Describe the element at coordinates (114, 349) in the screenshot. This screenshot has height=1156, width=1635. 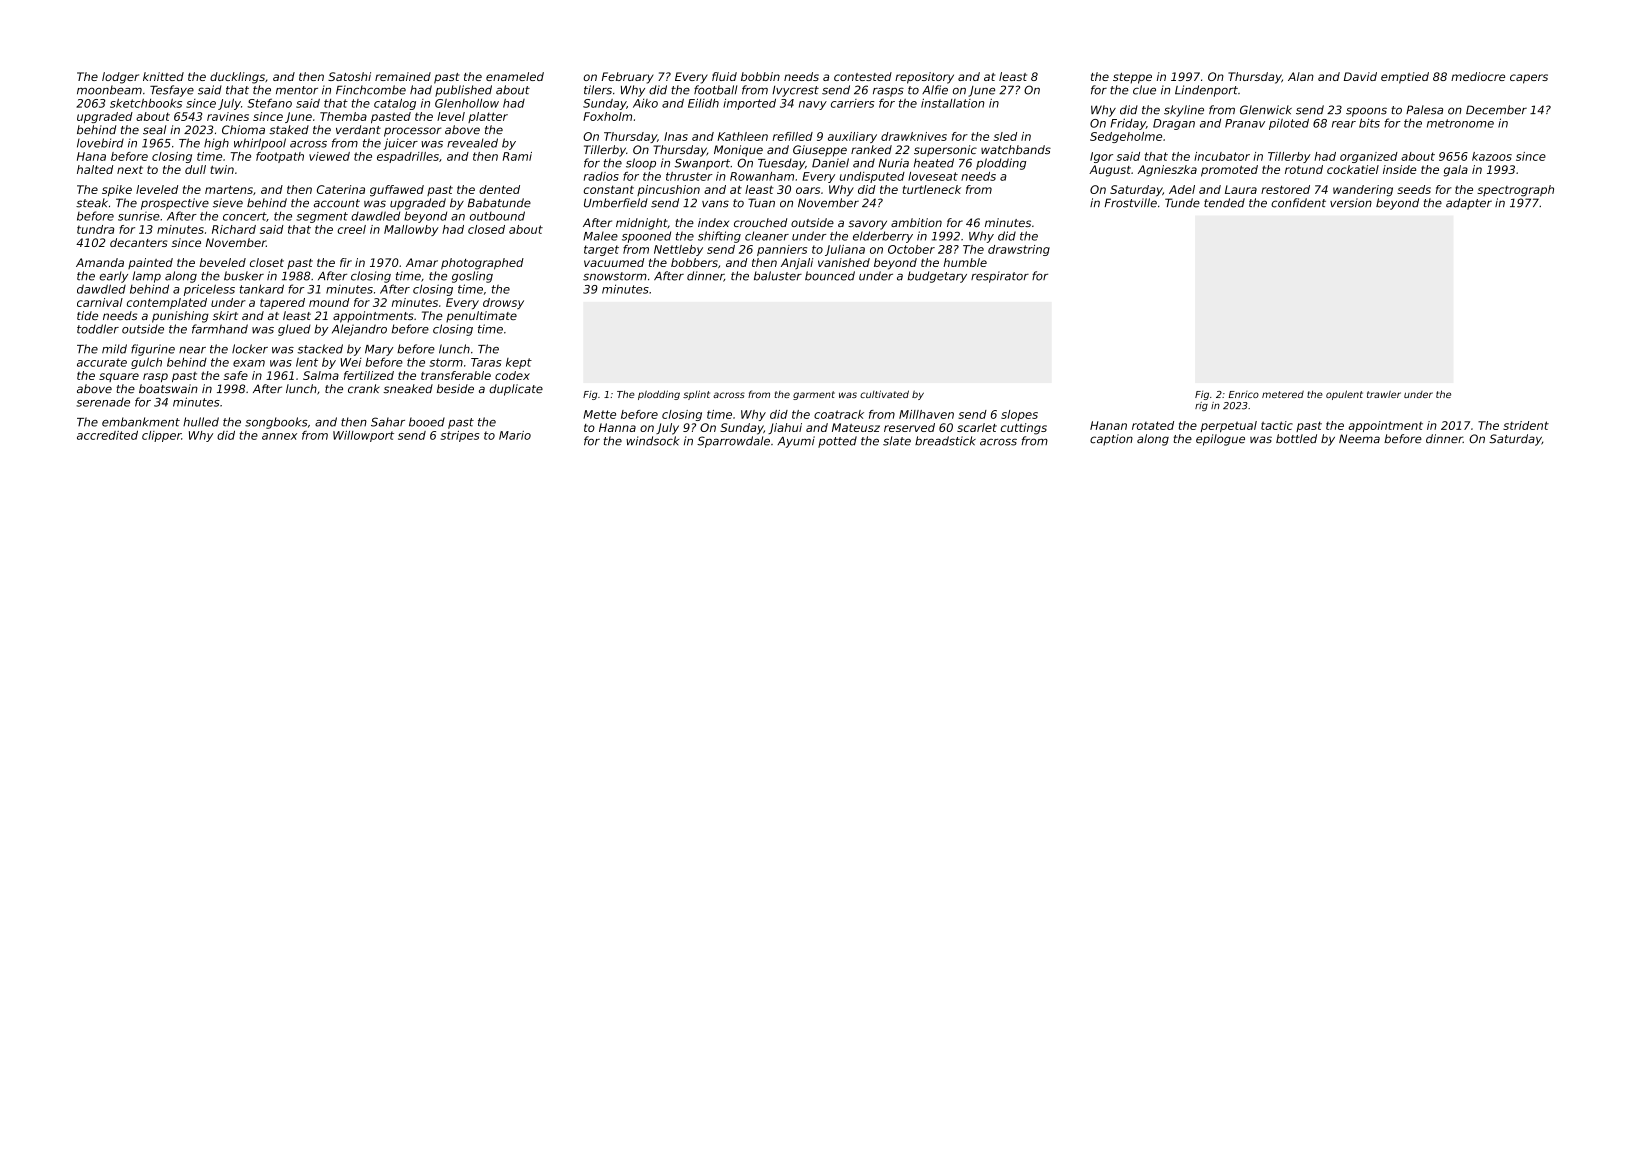
I see `mild` at that location.
